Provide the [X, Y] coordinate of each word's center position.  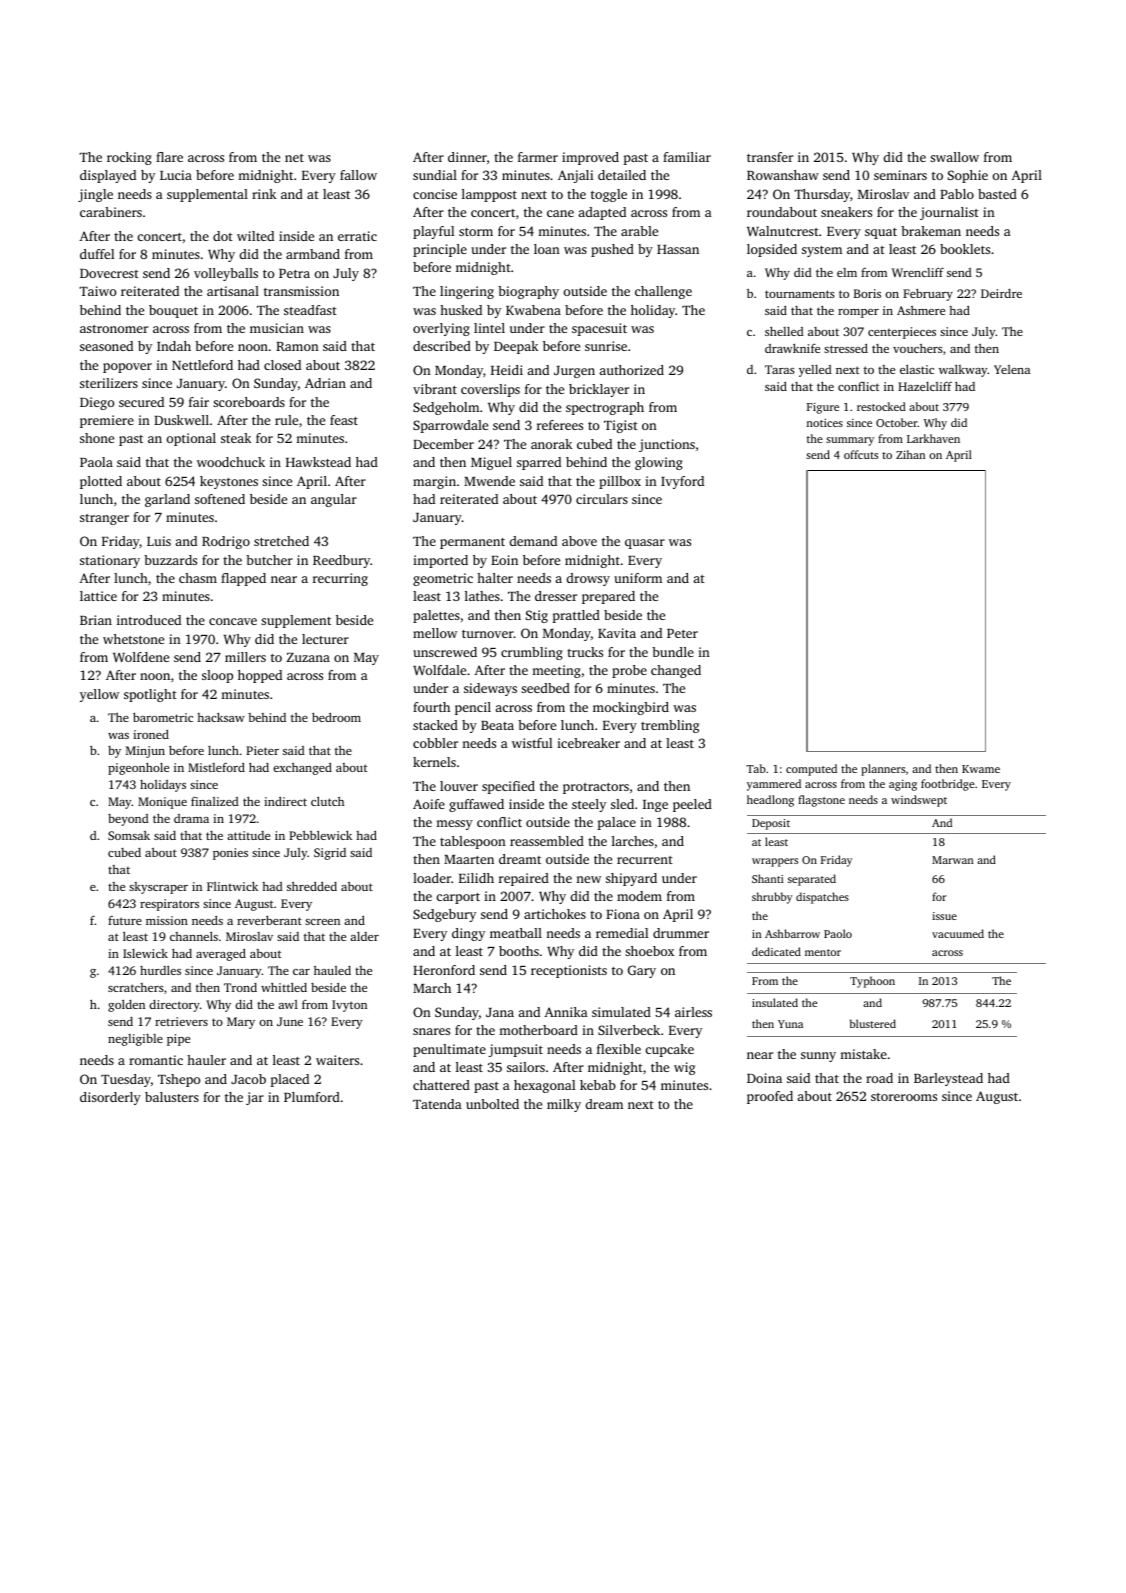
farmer [538, 157]
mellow [435, 633]
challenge [663, 292]
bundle [673, 652]
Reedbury [342, 561]
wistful [532, 743]
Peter [682, 633]
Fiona [623, 914]
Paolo [838, 933]
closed [282, 365]
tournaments [800, 294]
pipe [178, 1040]
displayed [108, 176]
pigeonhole [138, 768]
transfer [770, 157]
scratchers [136, 987]
